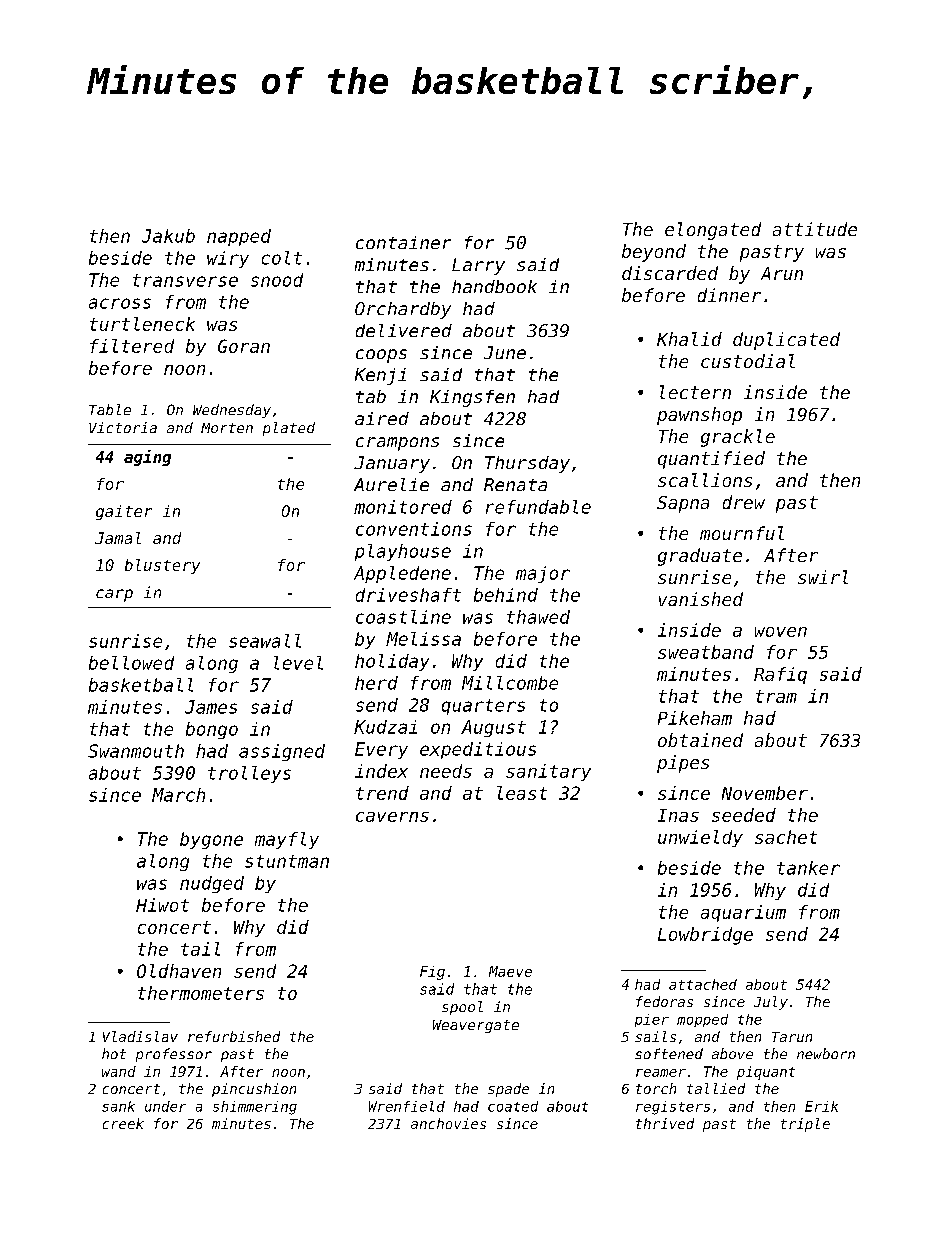 This document has height=1233, width=952. What do you see at coordinates (114, 595) in the document?
I see `carp` at bounding box center [114, 595].
